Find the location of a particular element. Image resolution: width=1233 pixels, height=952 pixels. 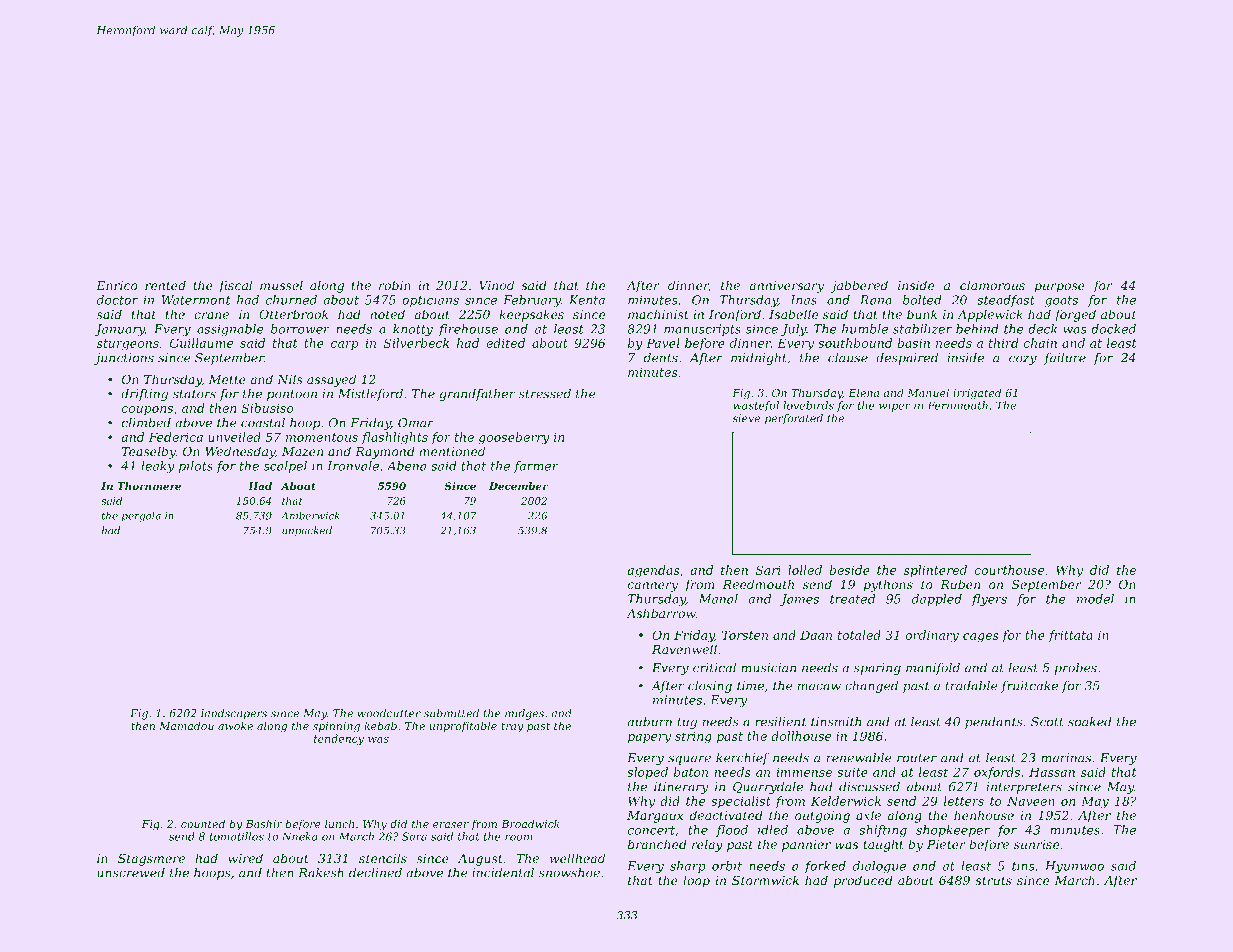

Fernmouth is located at coordinates (957, 405).
